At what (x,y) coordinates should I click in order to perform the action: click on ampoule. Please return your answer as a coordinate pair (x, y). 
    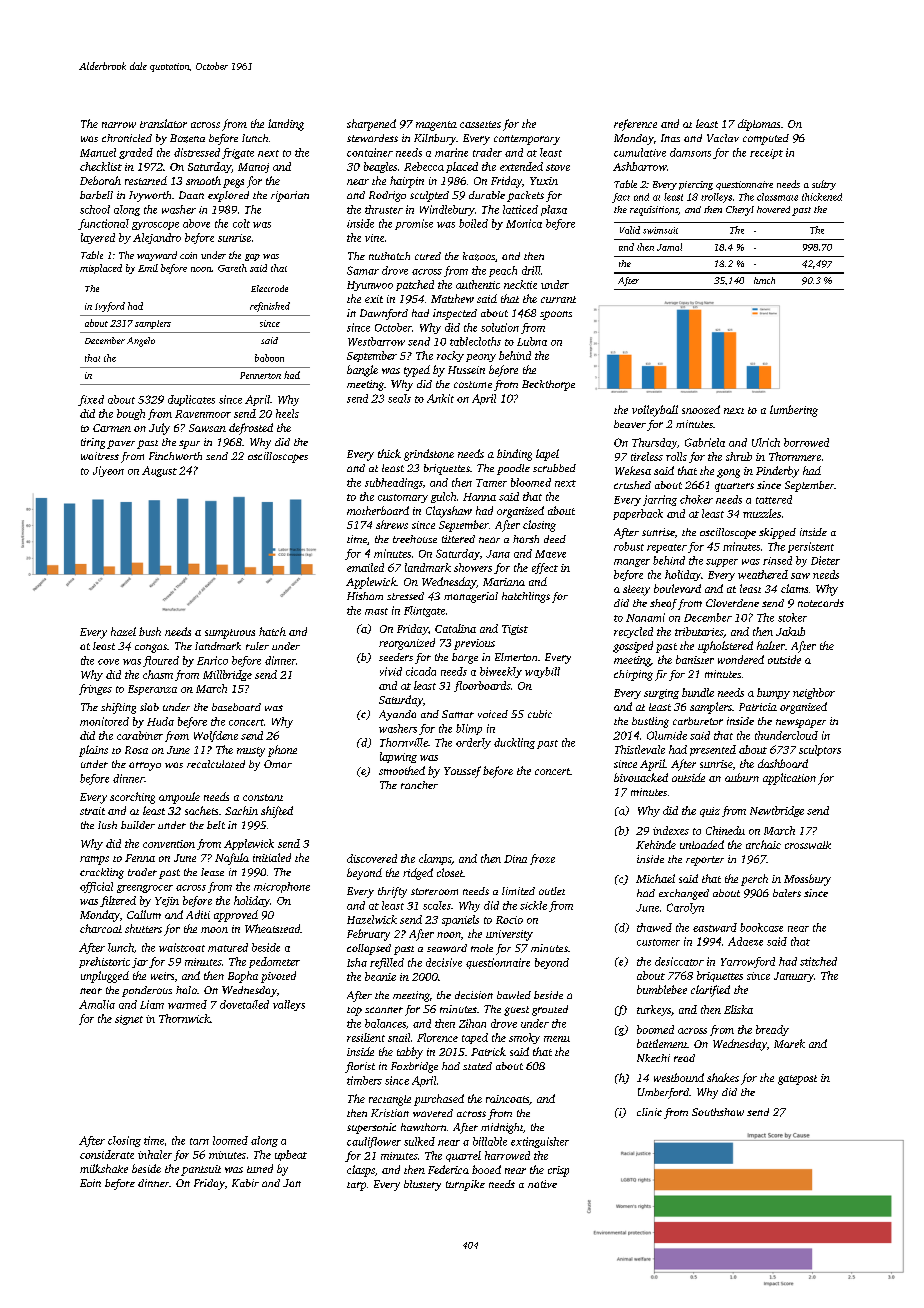
    Looking at the image, I should click on (179, 798).
